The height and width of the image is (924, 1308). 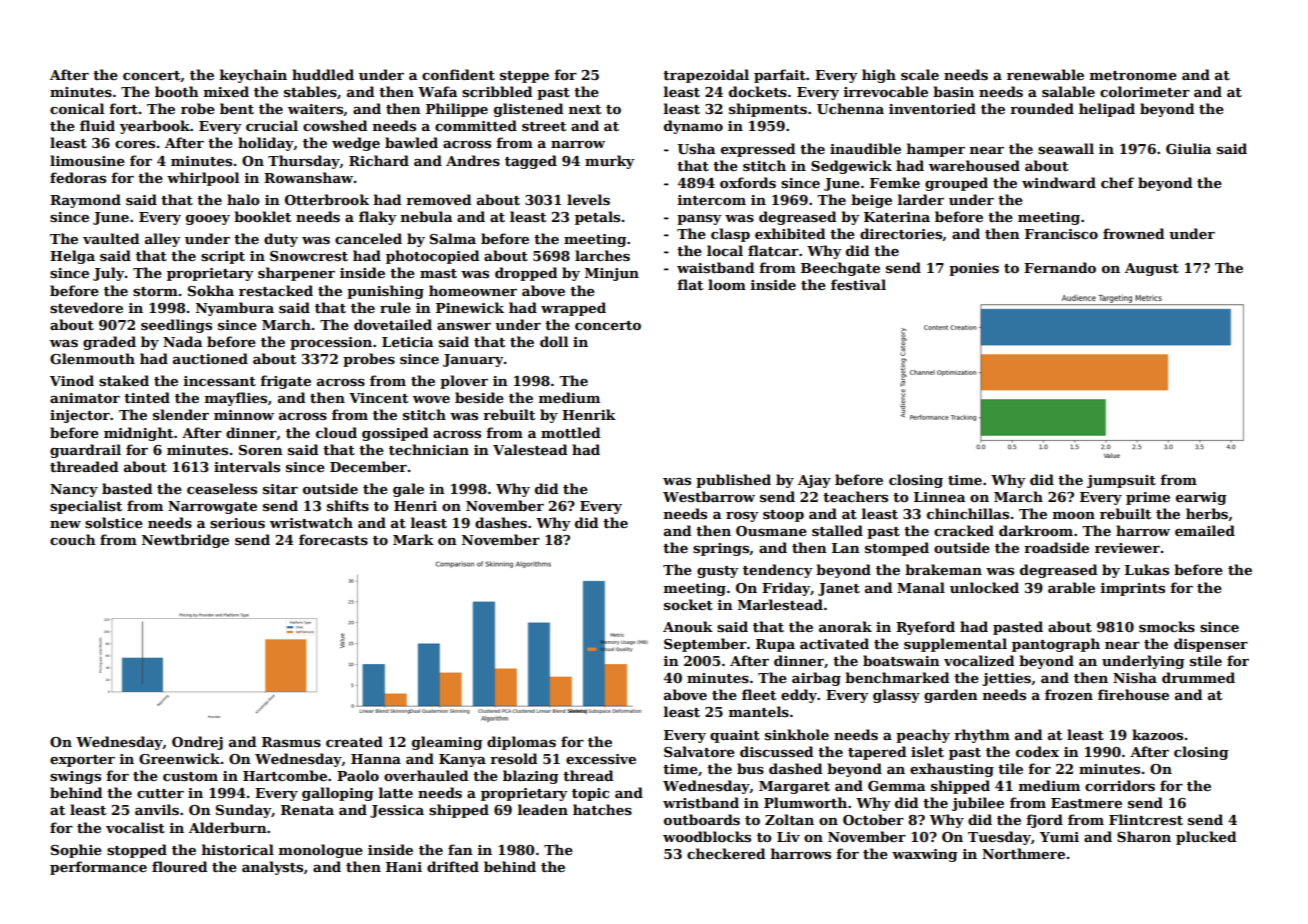 I want to click on shifts, so click(x=348, y=505).
